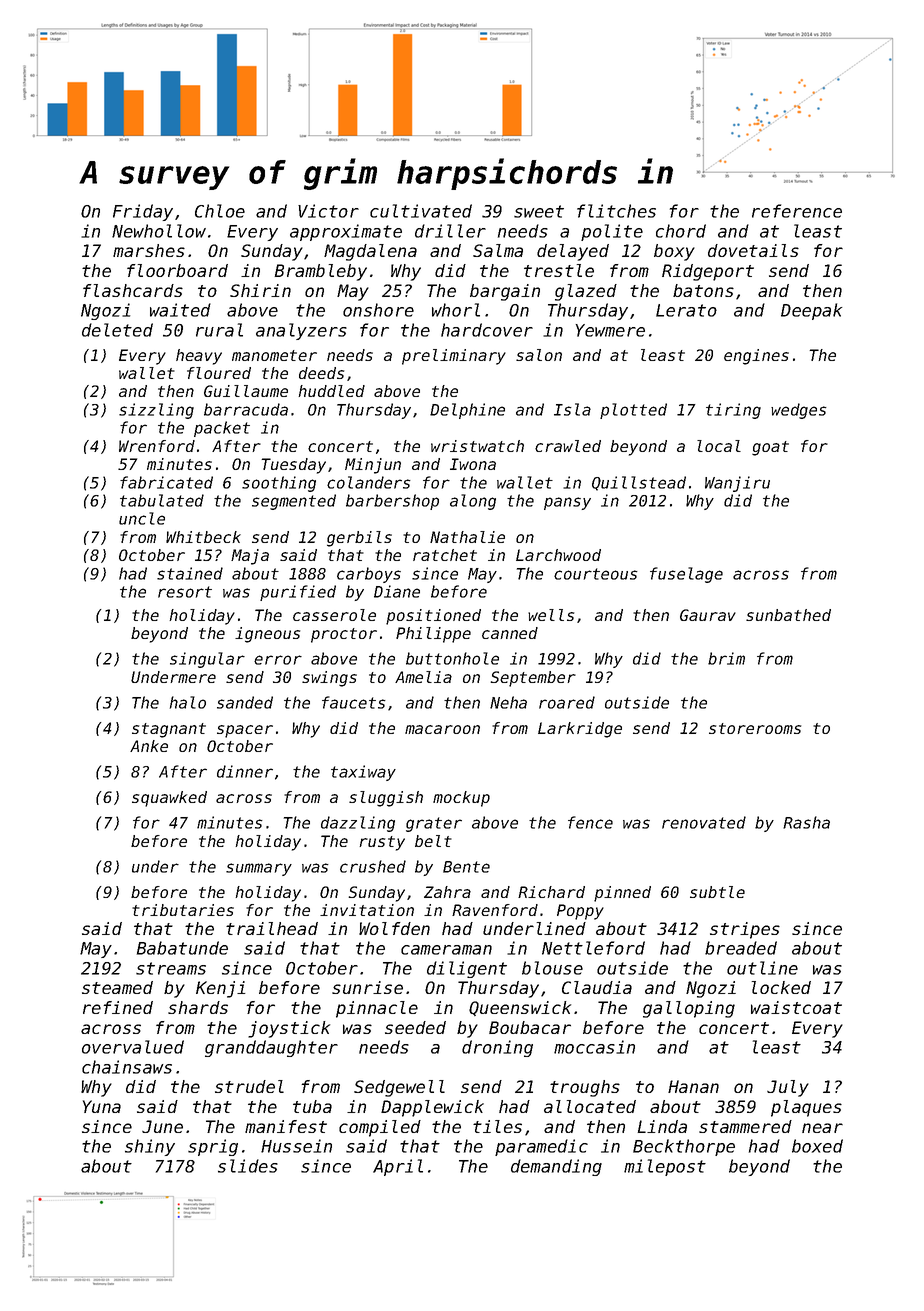 Image resolution: width=924 pixels, height=1311 pixels. I want to click on storerooms, so click(755, 728).
